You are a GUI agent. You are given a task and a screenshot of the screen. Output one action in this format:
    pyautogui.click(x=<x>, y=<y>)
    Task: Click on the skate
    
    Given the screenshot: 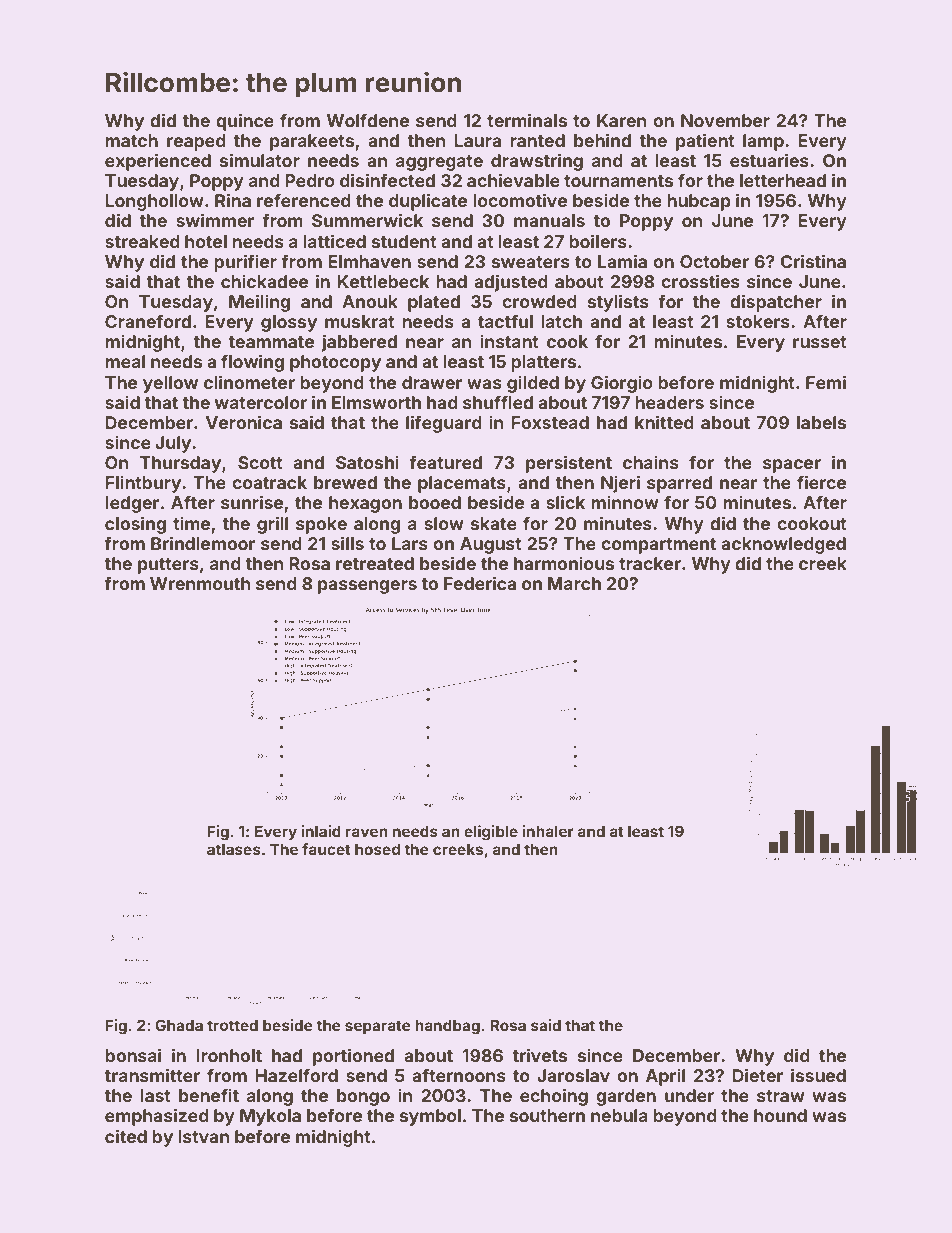 What is the action you would take?
    pyautogui.click(x=494, y=523)
